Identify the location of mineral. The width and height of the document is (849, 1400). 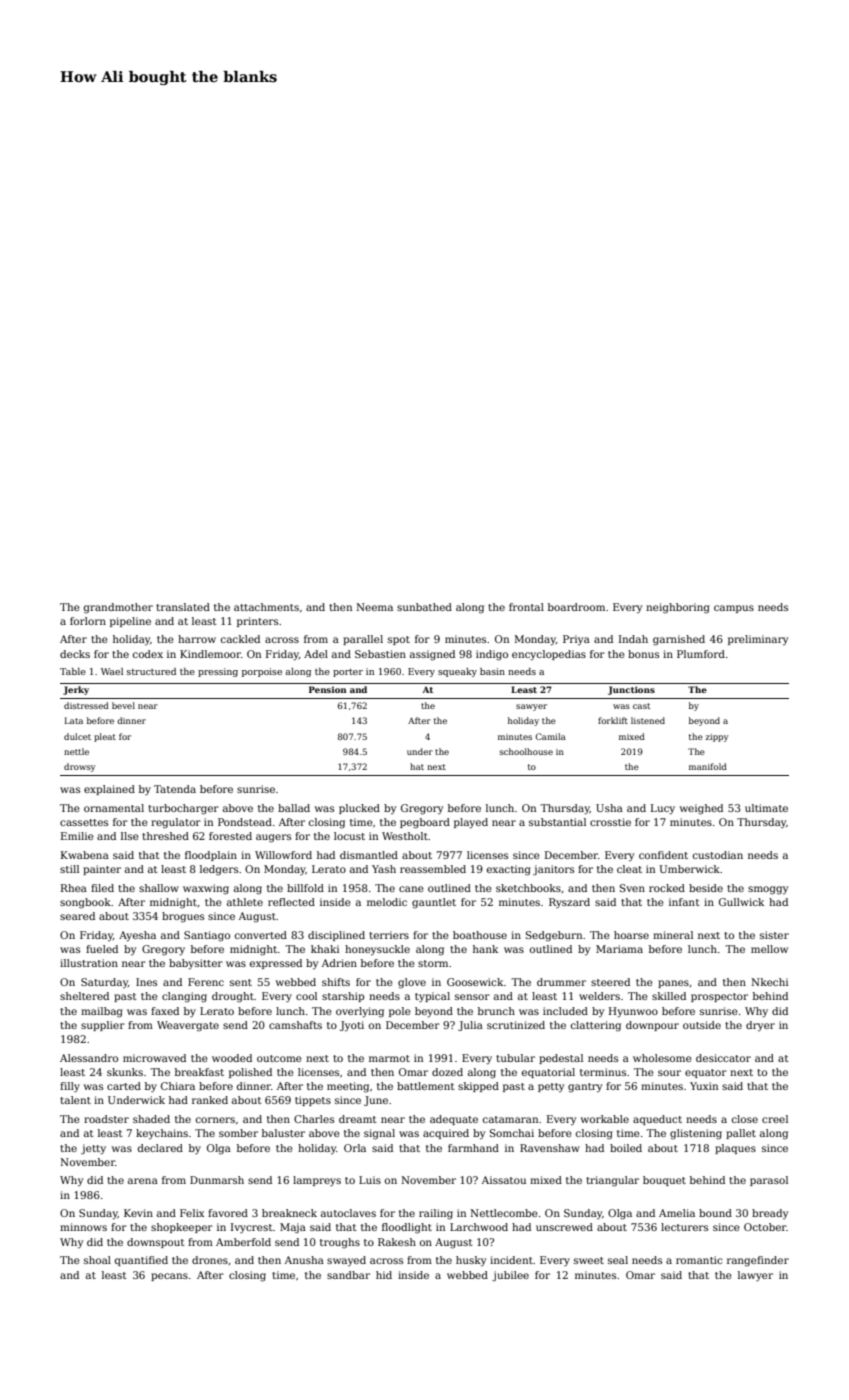
(673, 935).
